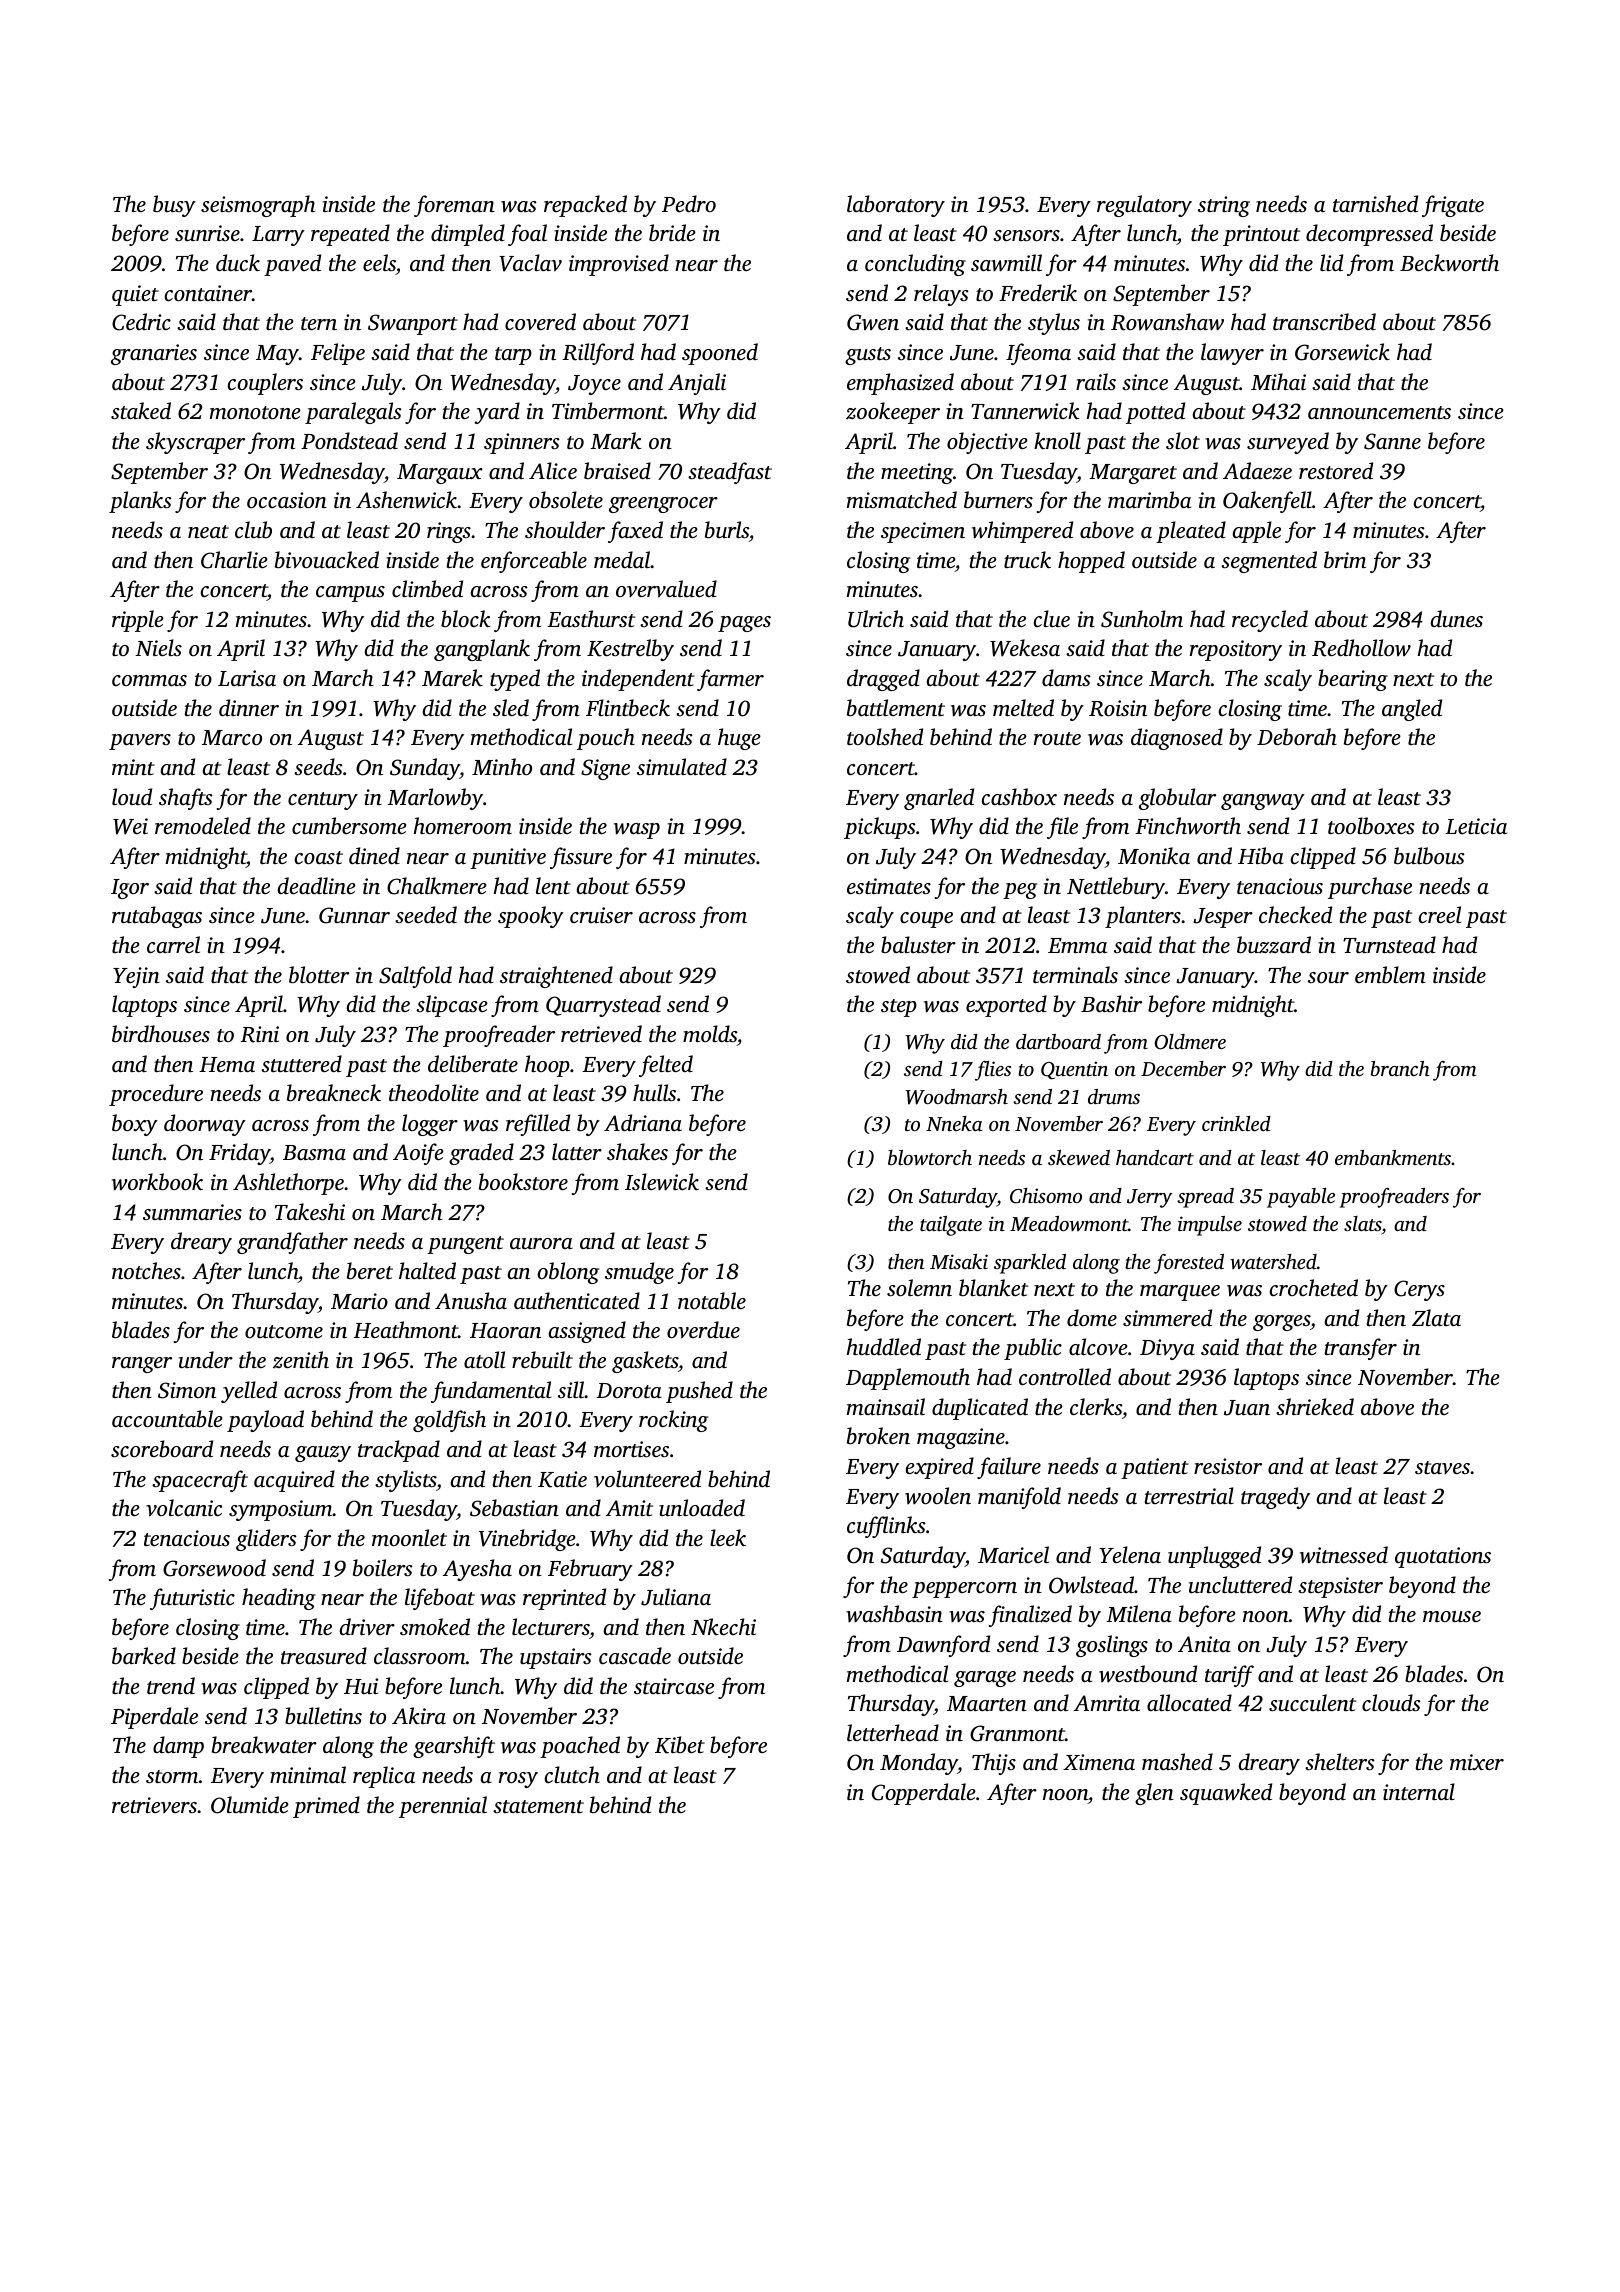 This screenshot has width=1620, height=2292. What do you see at coordinates (1224, 206) in the screenshot?
I see `string` at bounding box center [1224, 206].
